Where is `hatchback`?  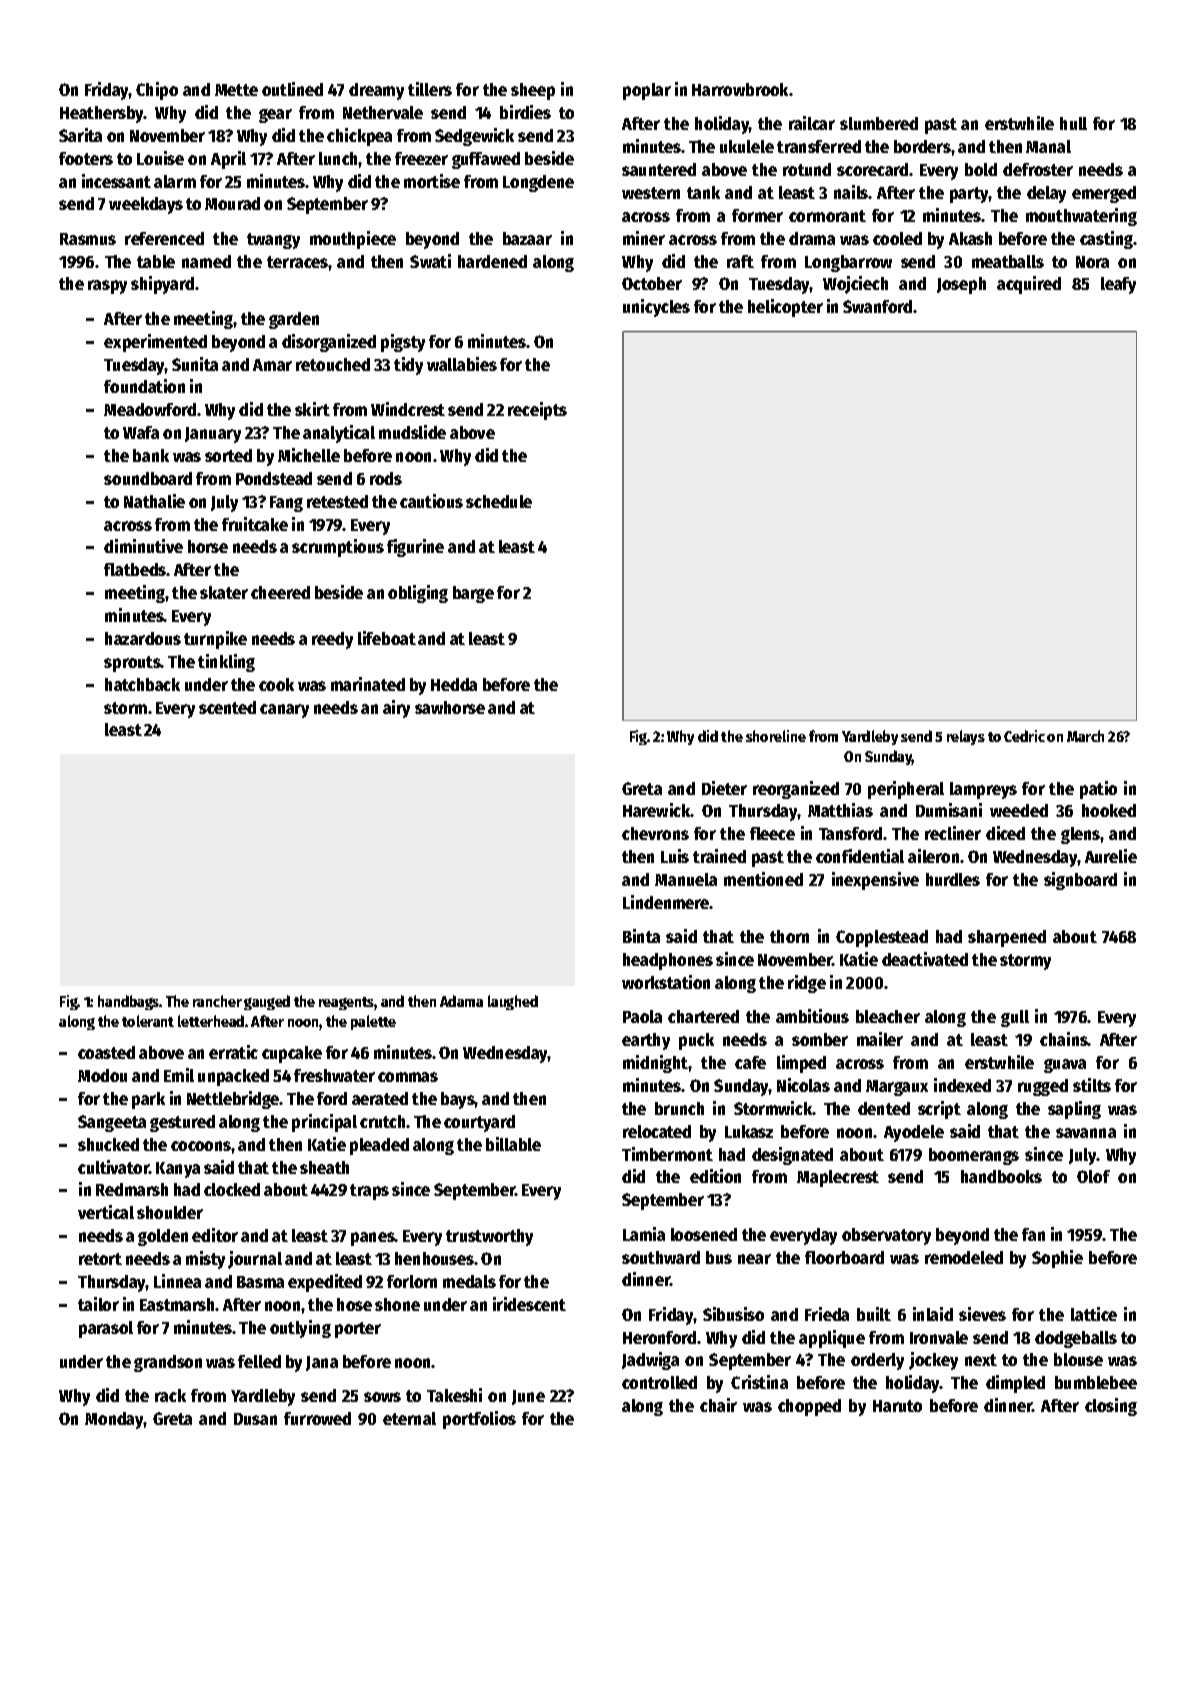
hatchback is located at coordinates (142, 684).
